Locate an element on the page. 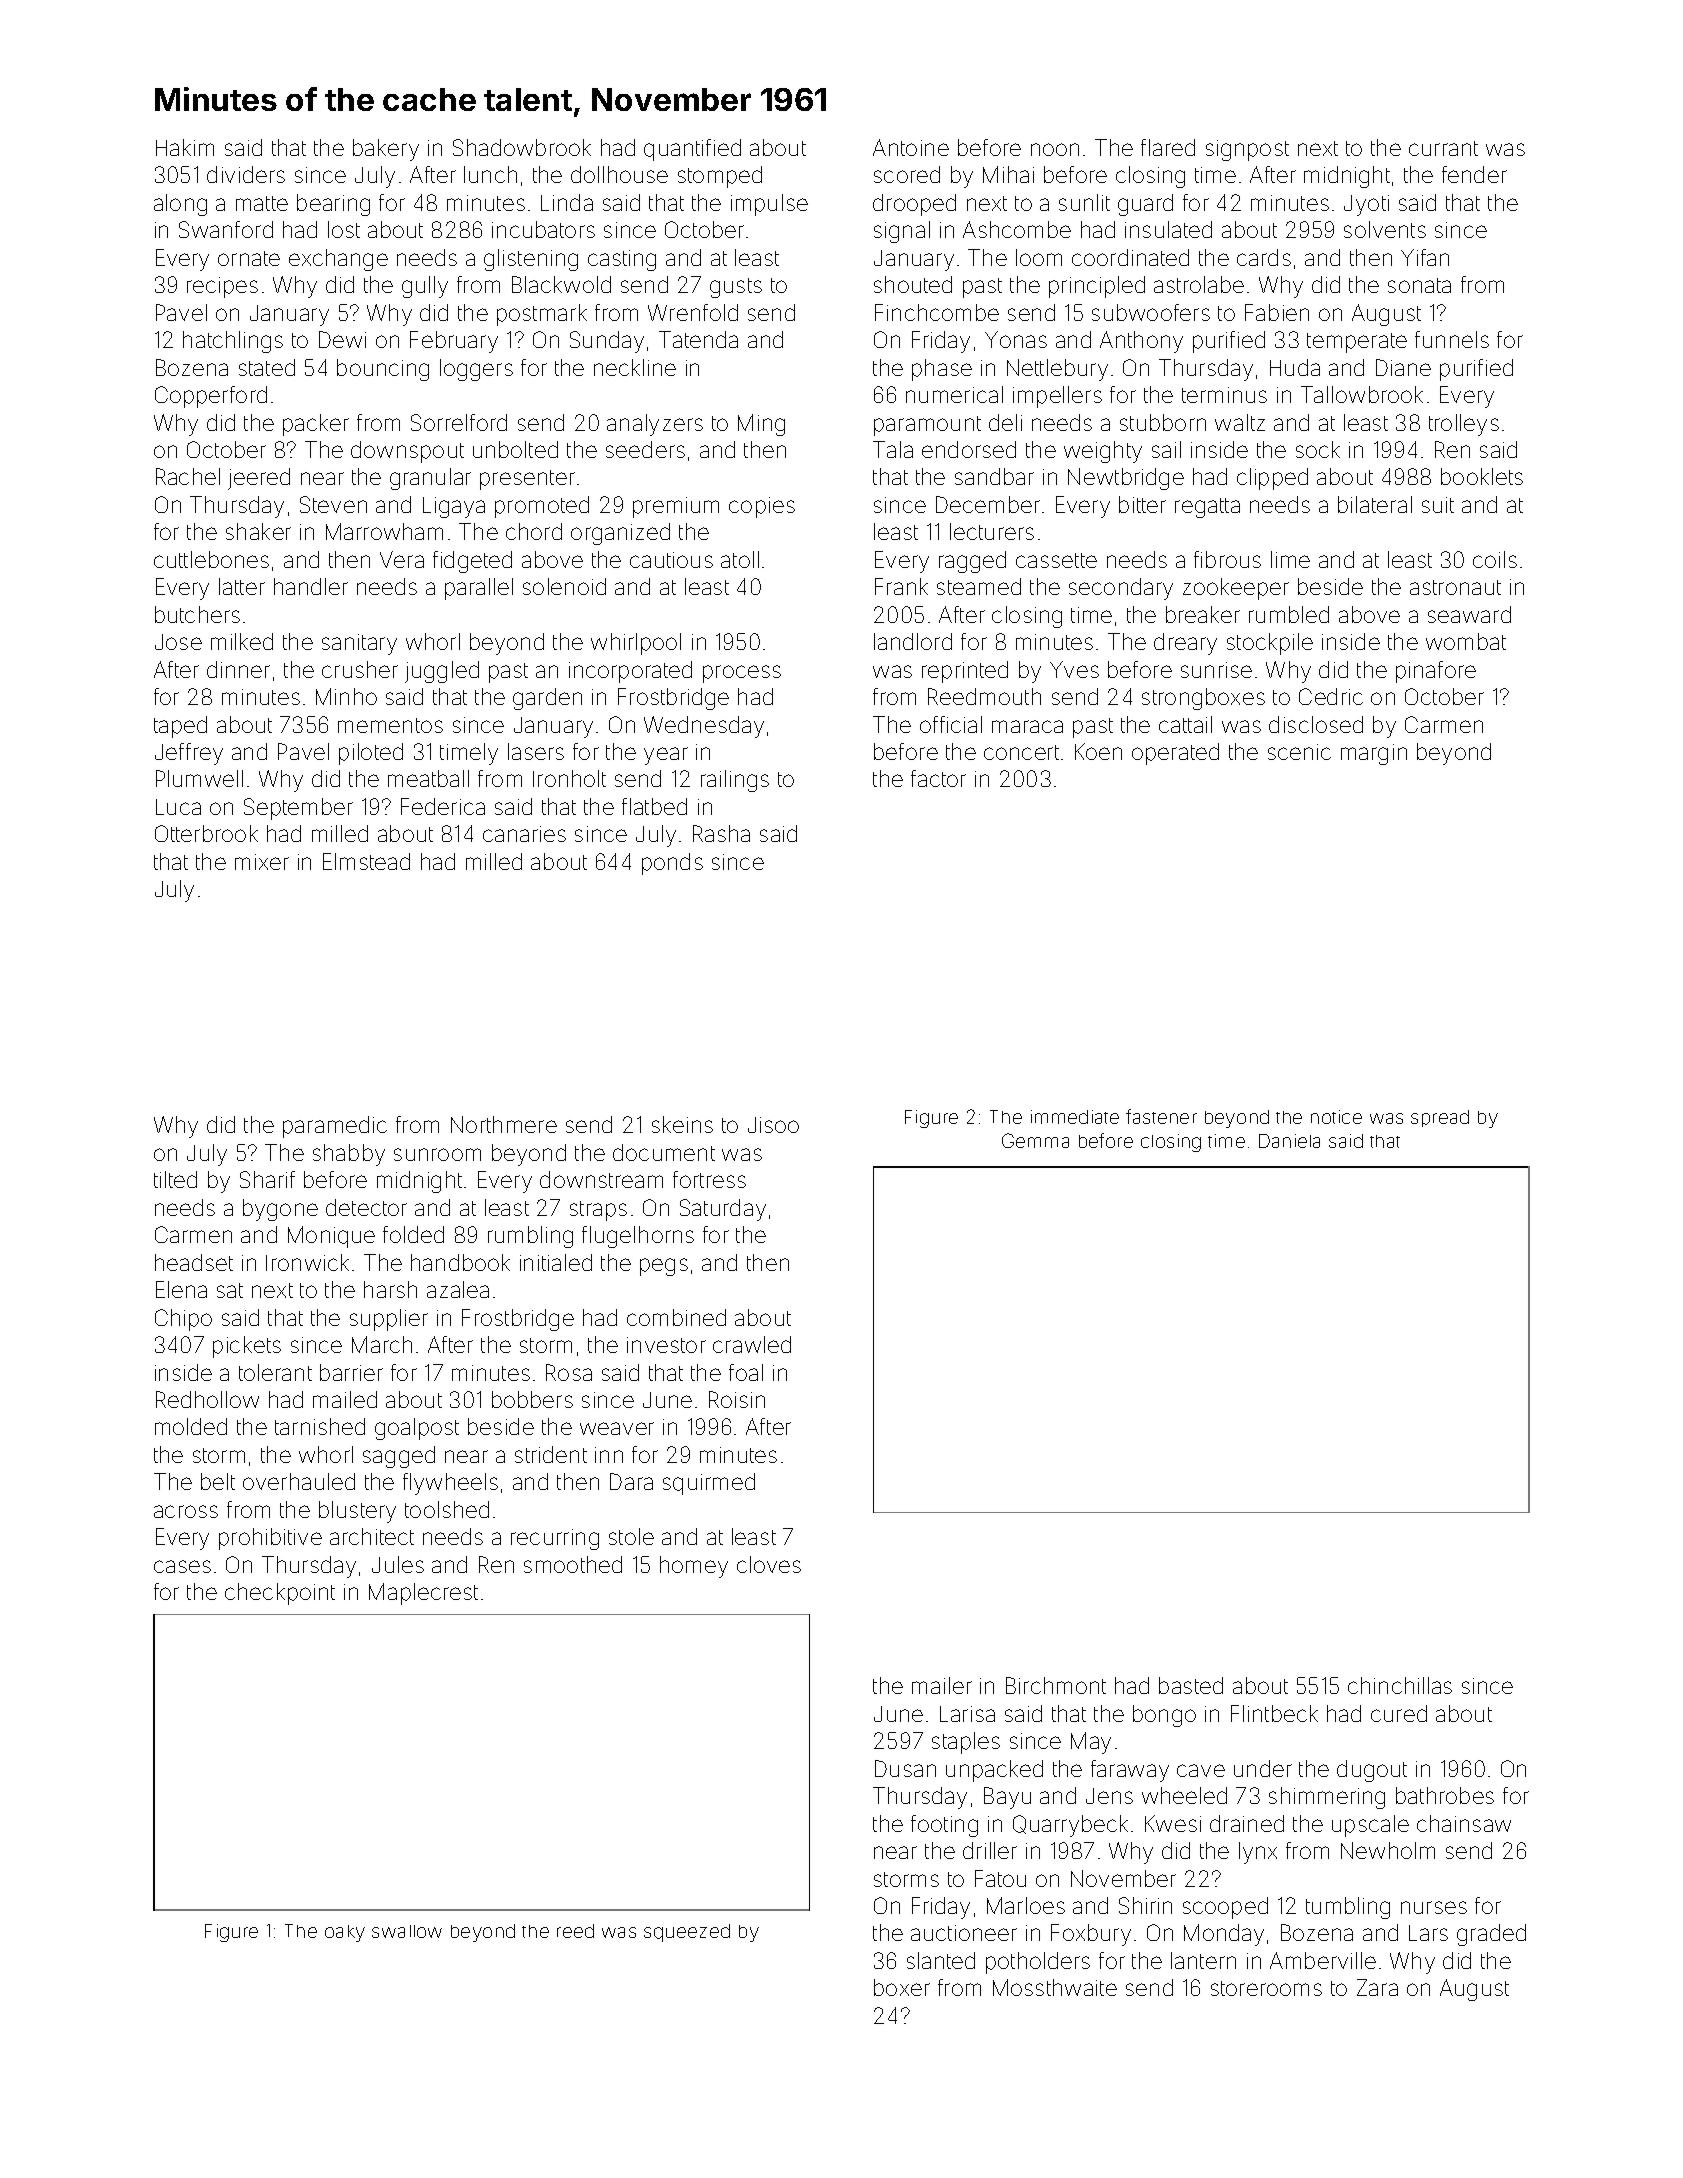 The height and width of the document is (2178, 1683). Chipo is located at coordinates (183, 1320).
